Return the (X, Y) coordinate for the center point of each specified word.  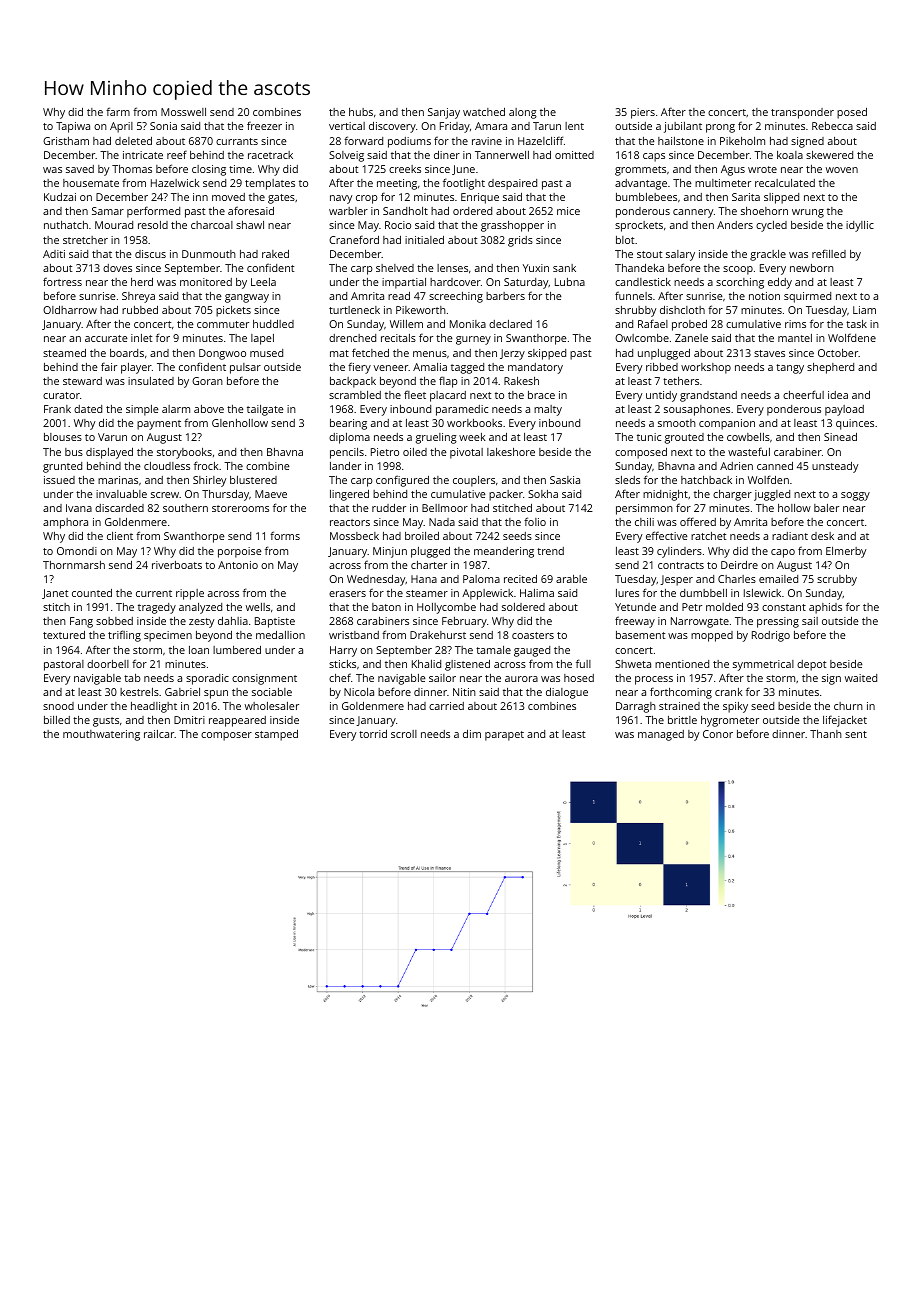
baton (386, 607)
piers (643, 113)
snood (58, 706)
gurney (473, 340)
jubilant (683, 127)
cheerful (803, 394)
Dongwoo (222, 354)
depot (812, 665)
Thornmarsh (74, 565)
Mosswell (183, 112)
